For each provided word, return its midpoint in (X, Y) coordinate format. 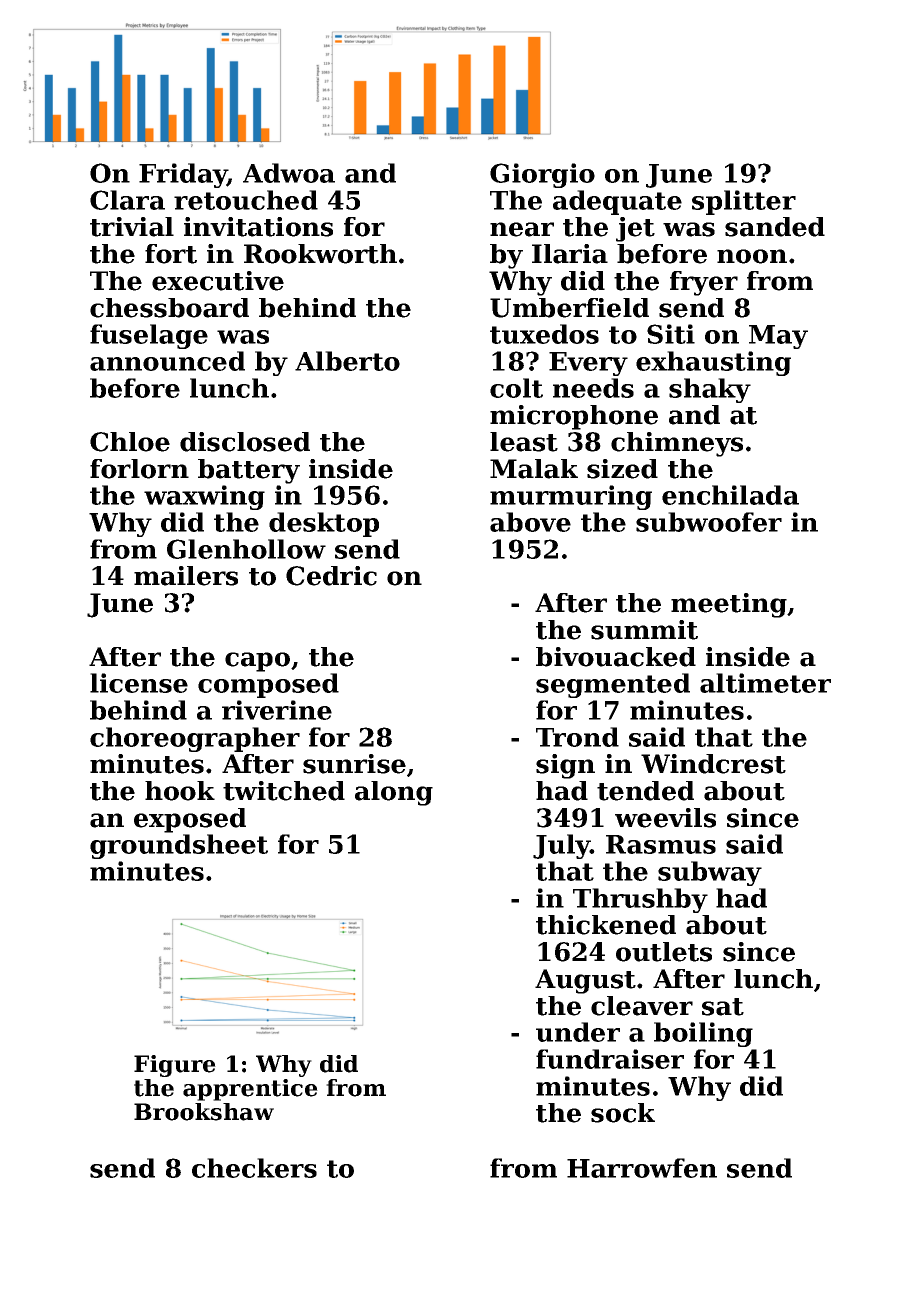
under (578, 1032)
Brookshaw (204, 1112)
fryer (704, 283)
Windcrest (713, 764)
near (522, 229)
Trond (577, 737)
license (139, 683)
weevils (665, 818)
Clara (127, 200)
